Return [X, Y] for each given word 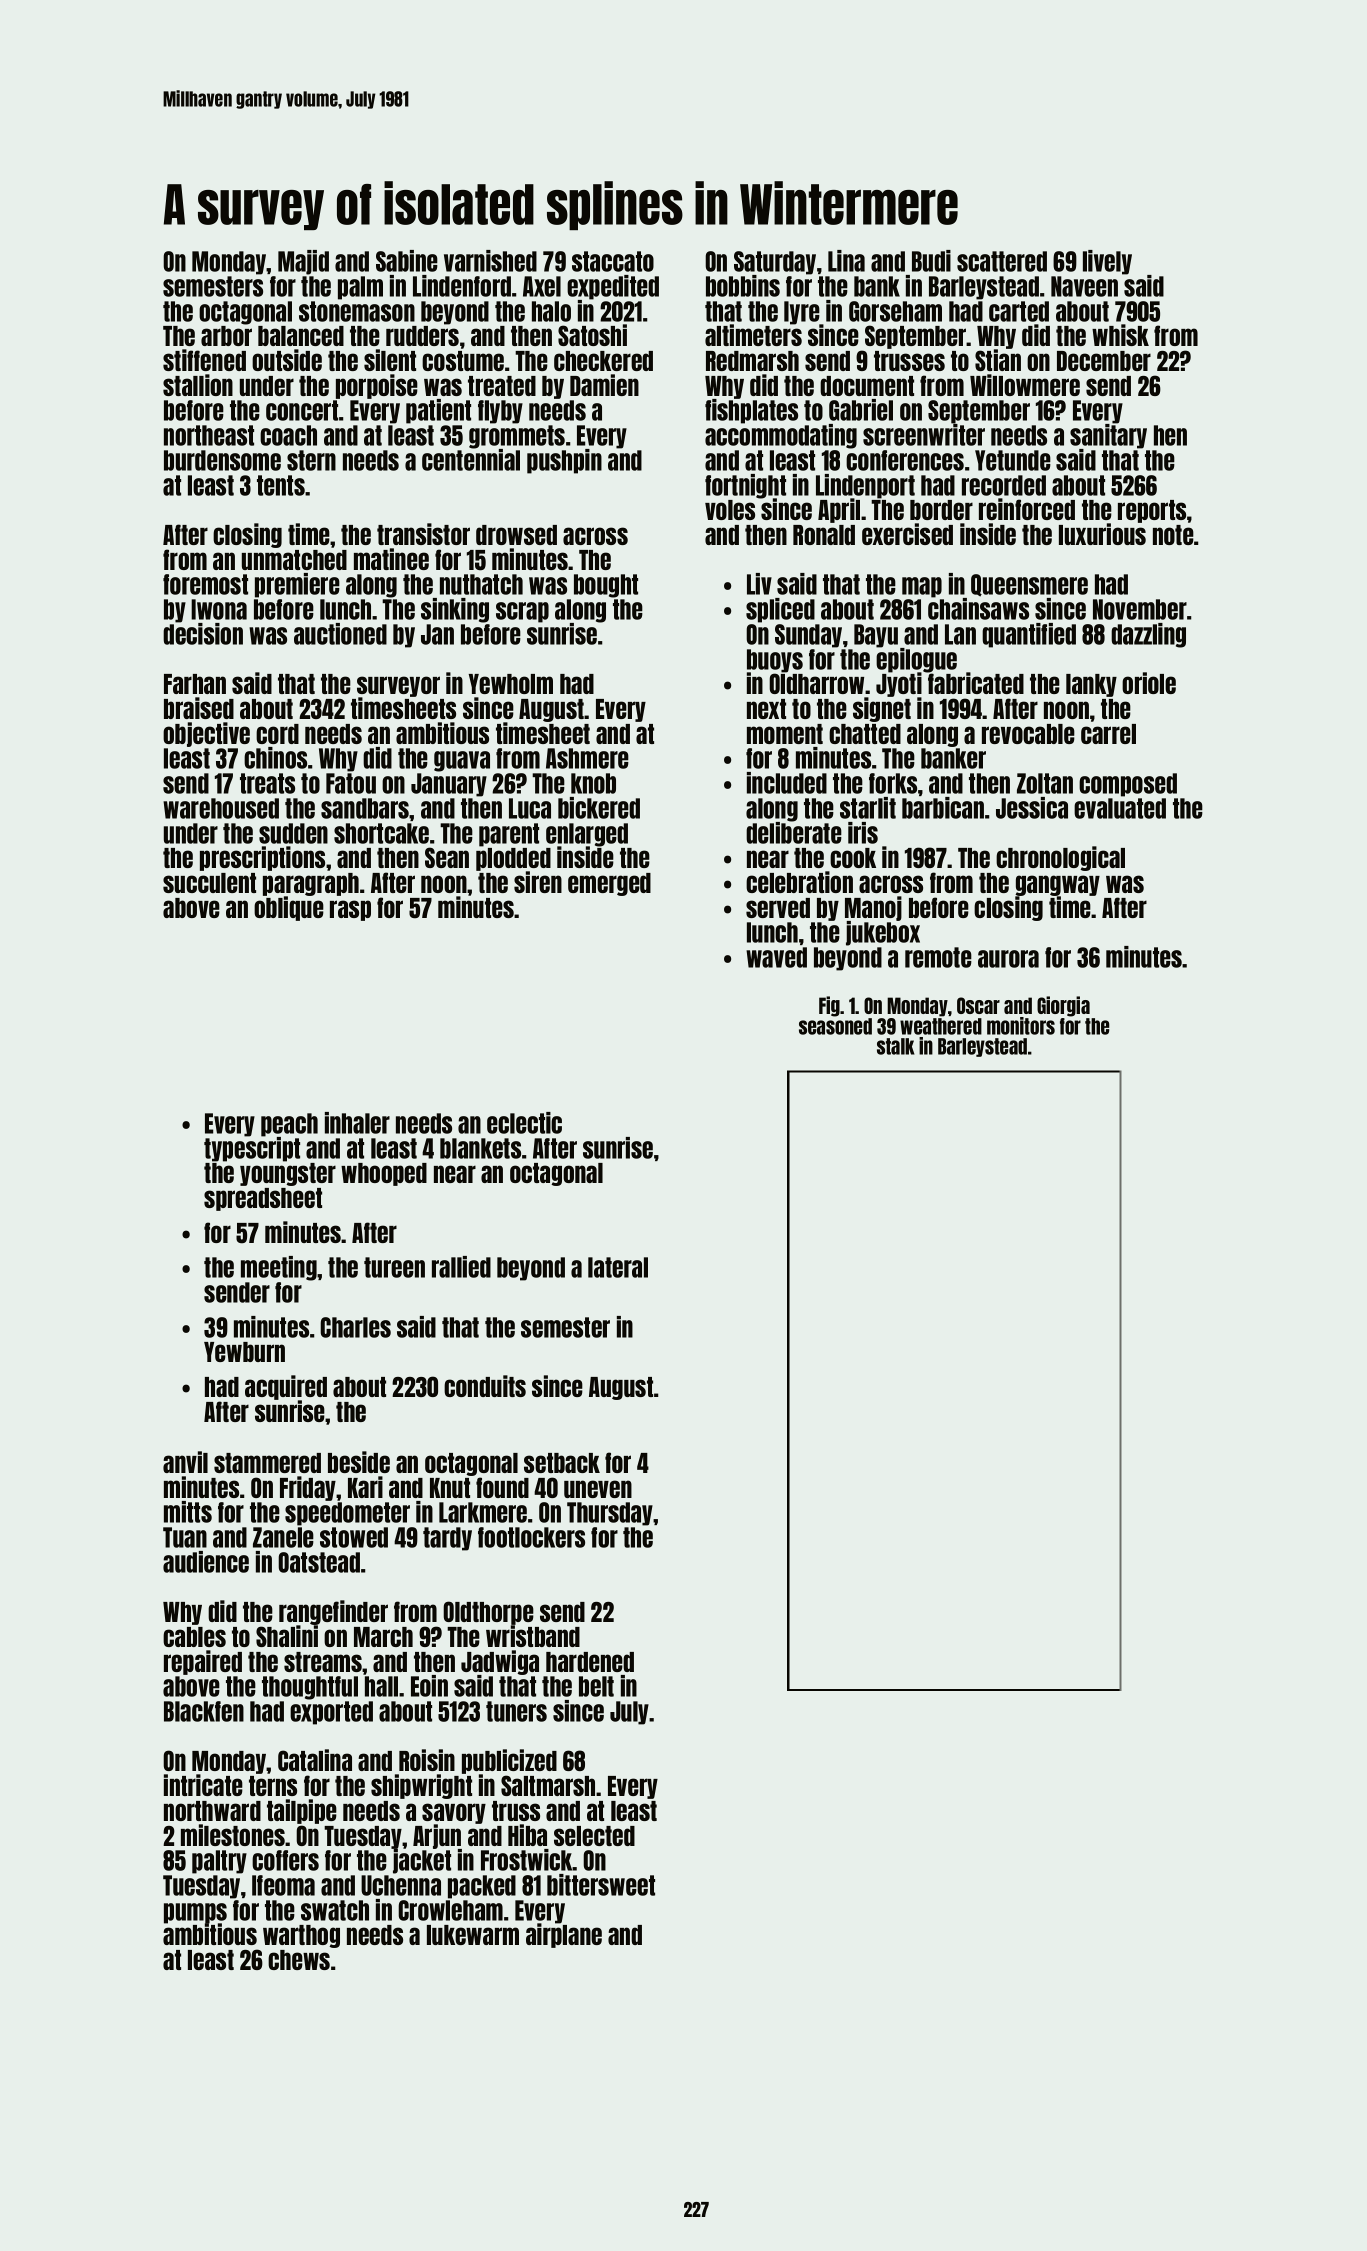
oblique [289, 908]
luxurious [1102, 534]
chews [299, 1960]
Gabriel [861, 410]
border [941, 510]
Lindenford [462, 286]
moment [785, 734]
